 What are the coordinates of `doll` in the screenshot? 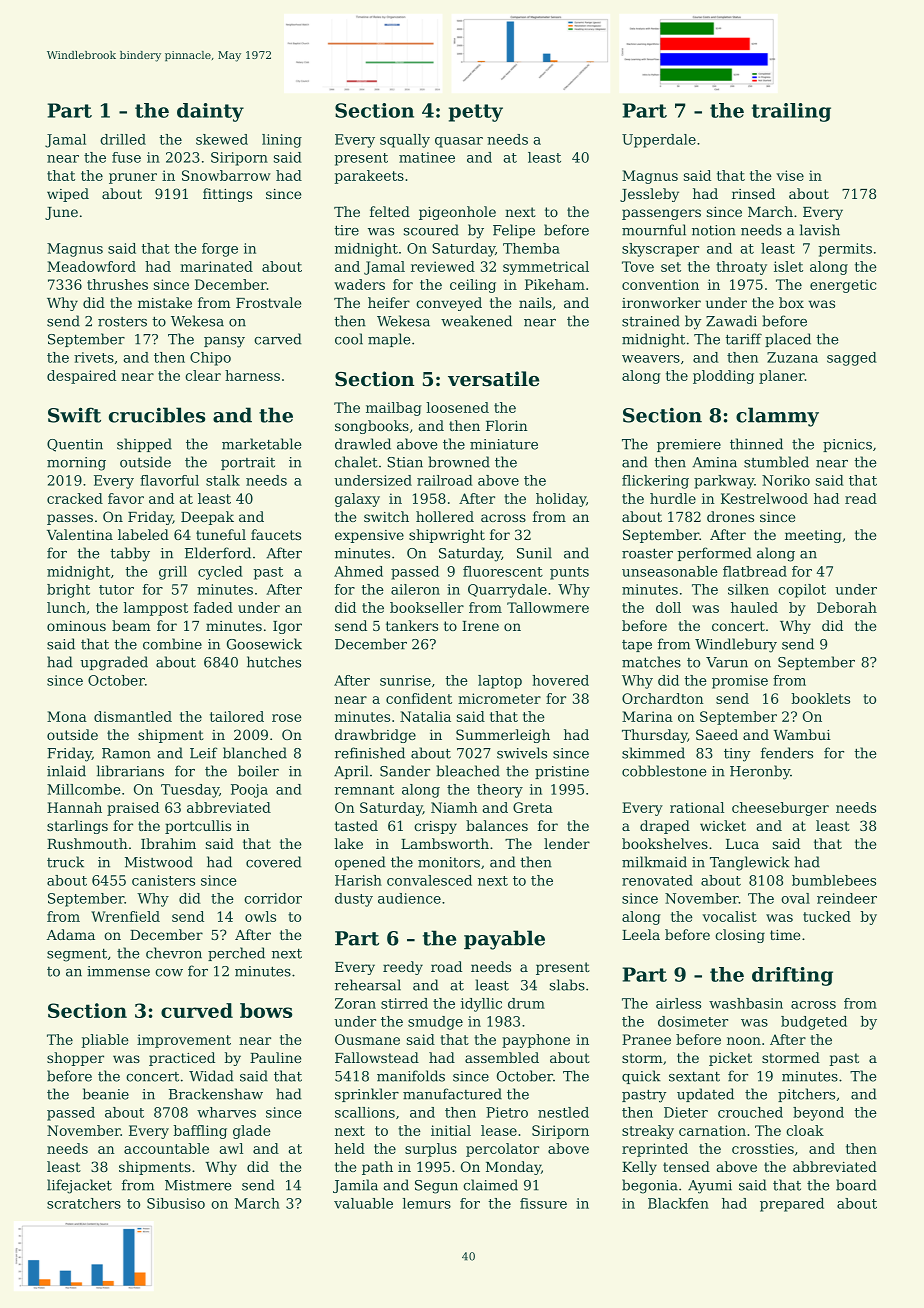 It's located at (668, 607).
